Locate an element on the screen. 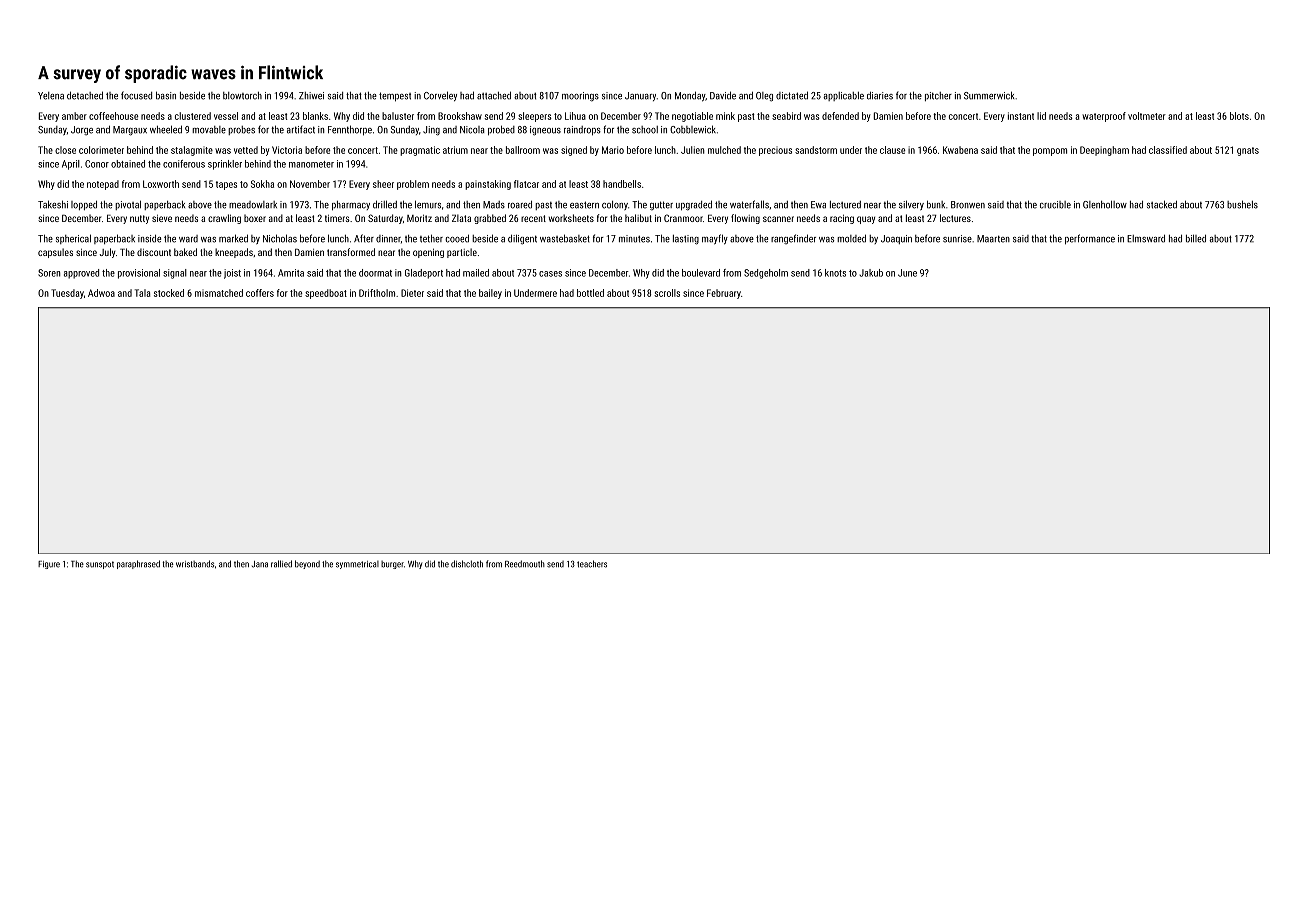  marked is located at coordinates (233, 238).
